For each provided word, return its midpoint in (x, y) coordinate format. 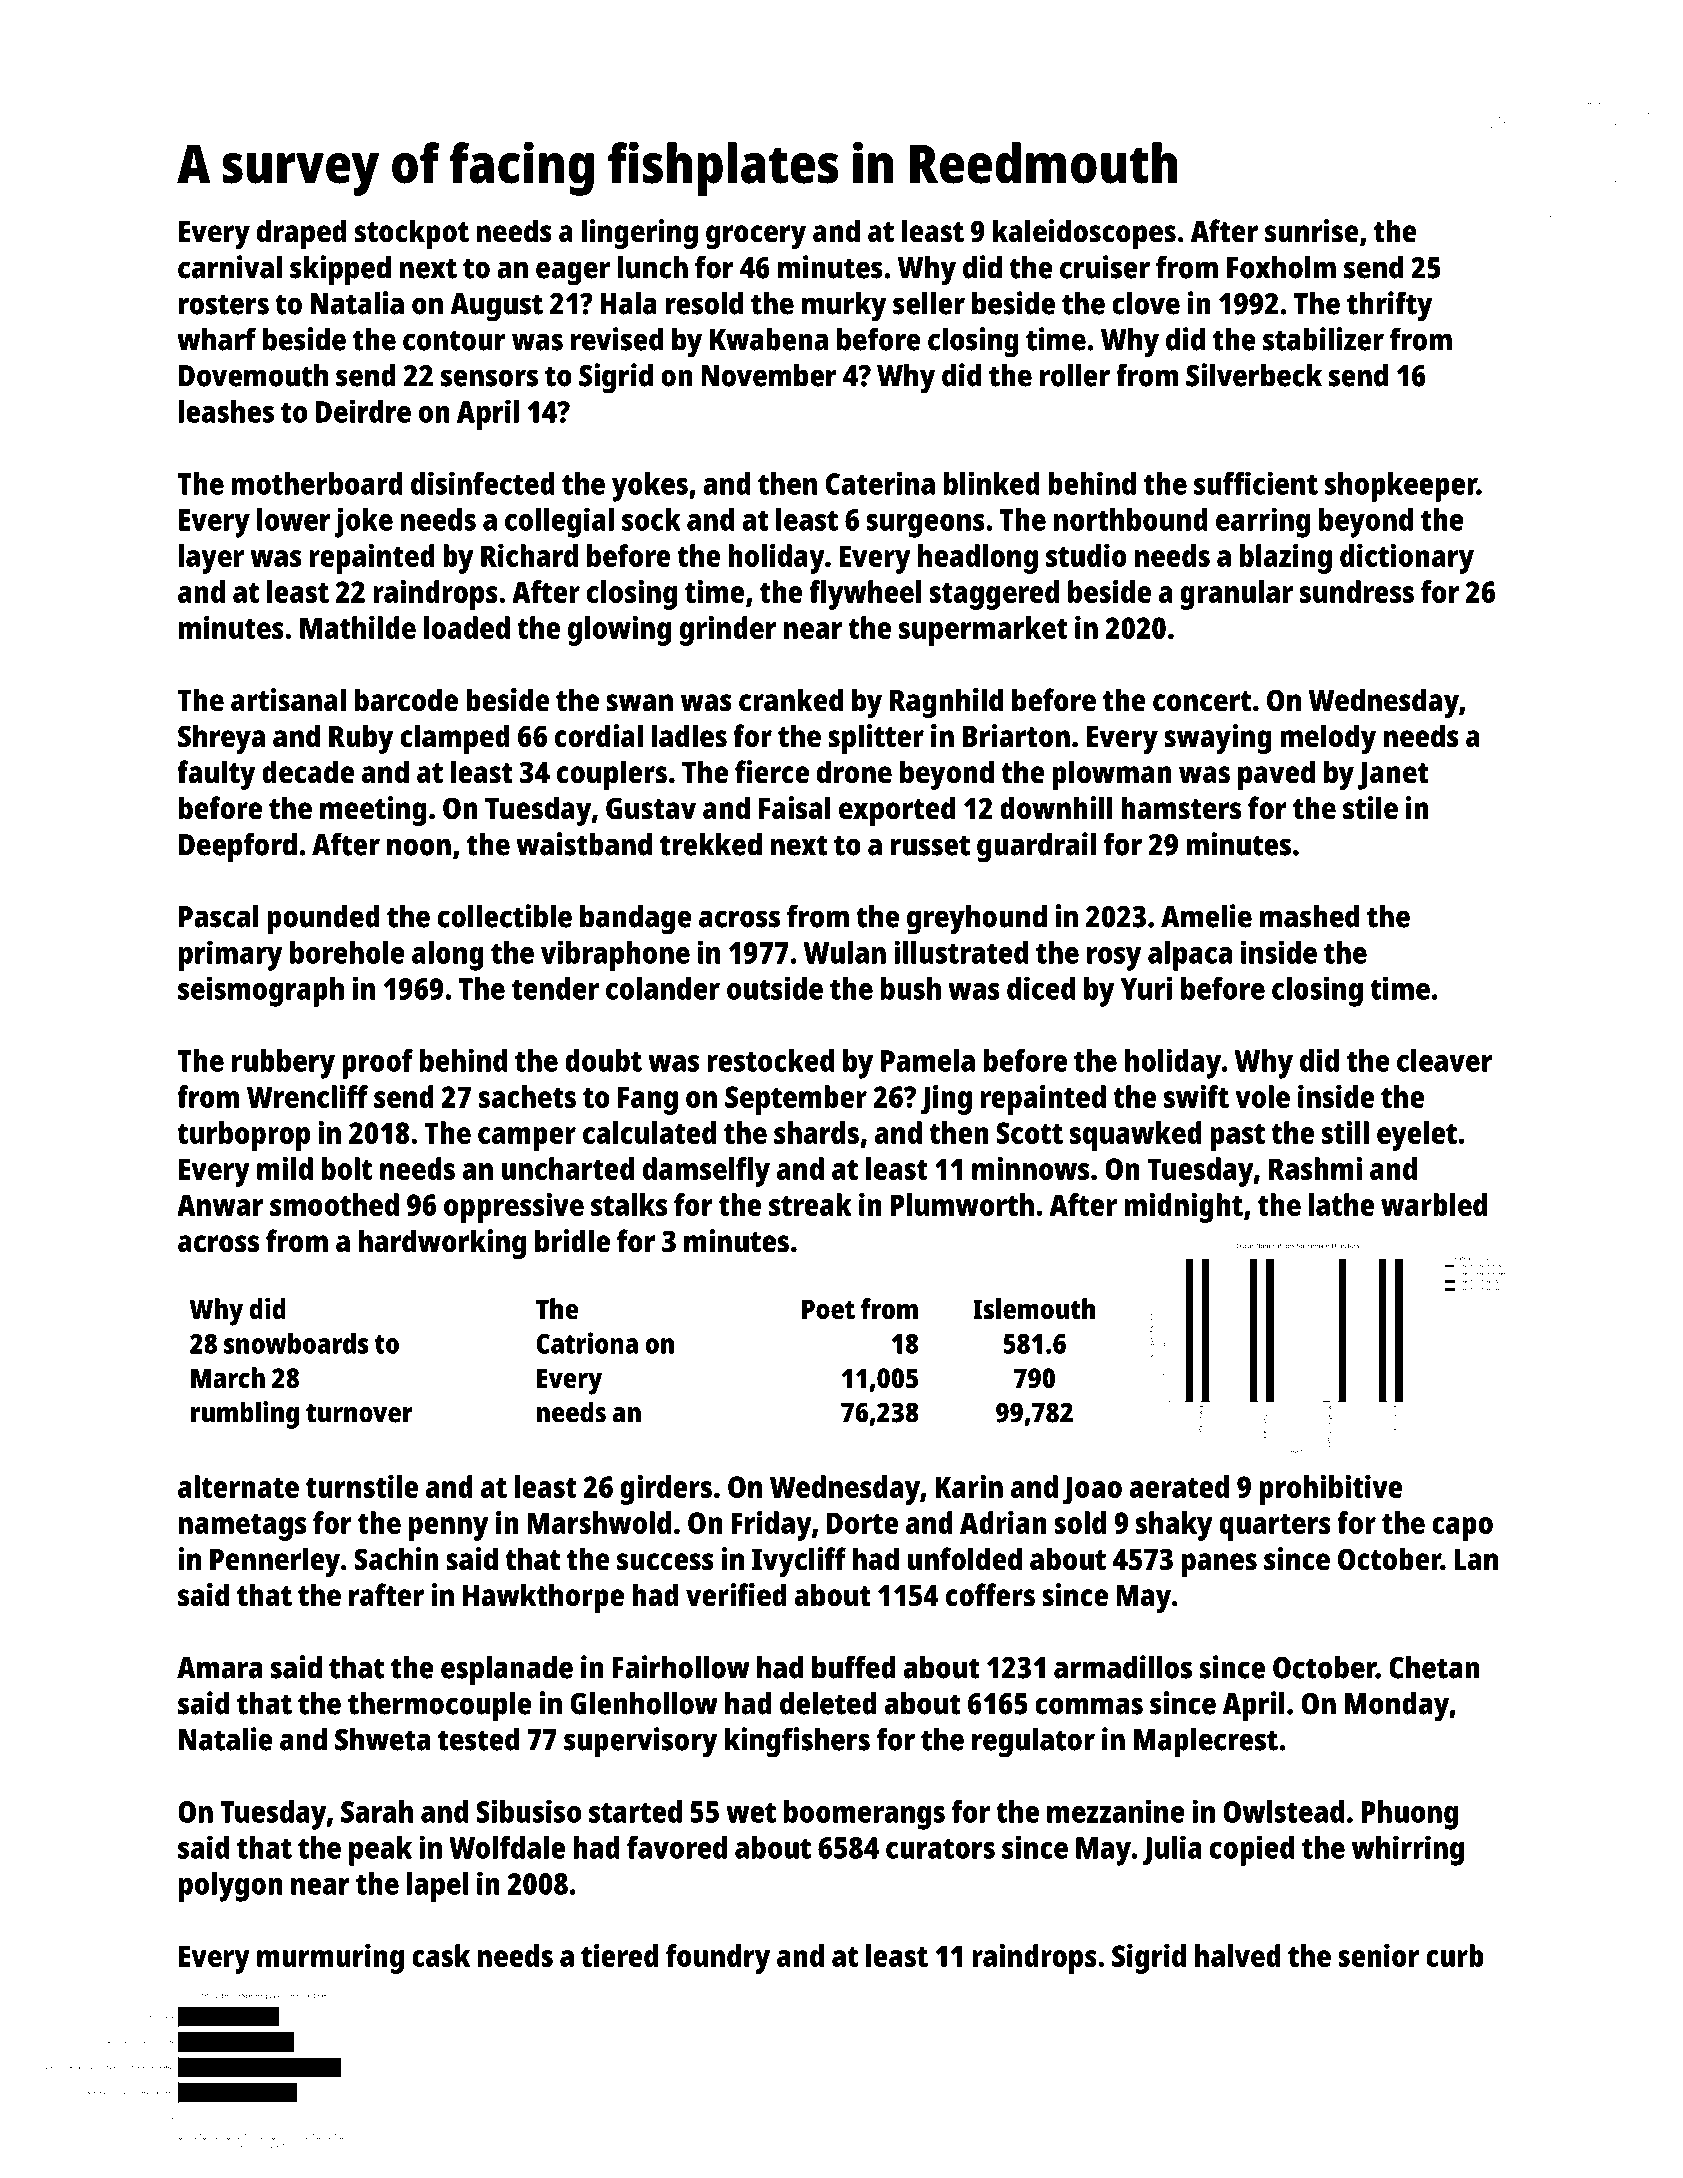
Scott (1029, 1133)
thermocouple (440, 1707)
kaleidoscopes (1084, 234)
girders (666, 1490)
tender (555, 988)
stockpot (412, 234)
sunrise (1312, 231)
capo (1462, 1529)
